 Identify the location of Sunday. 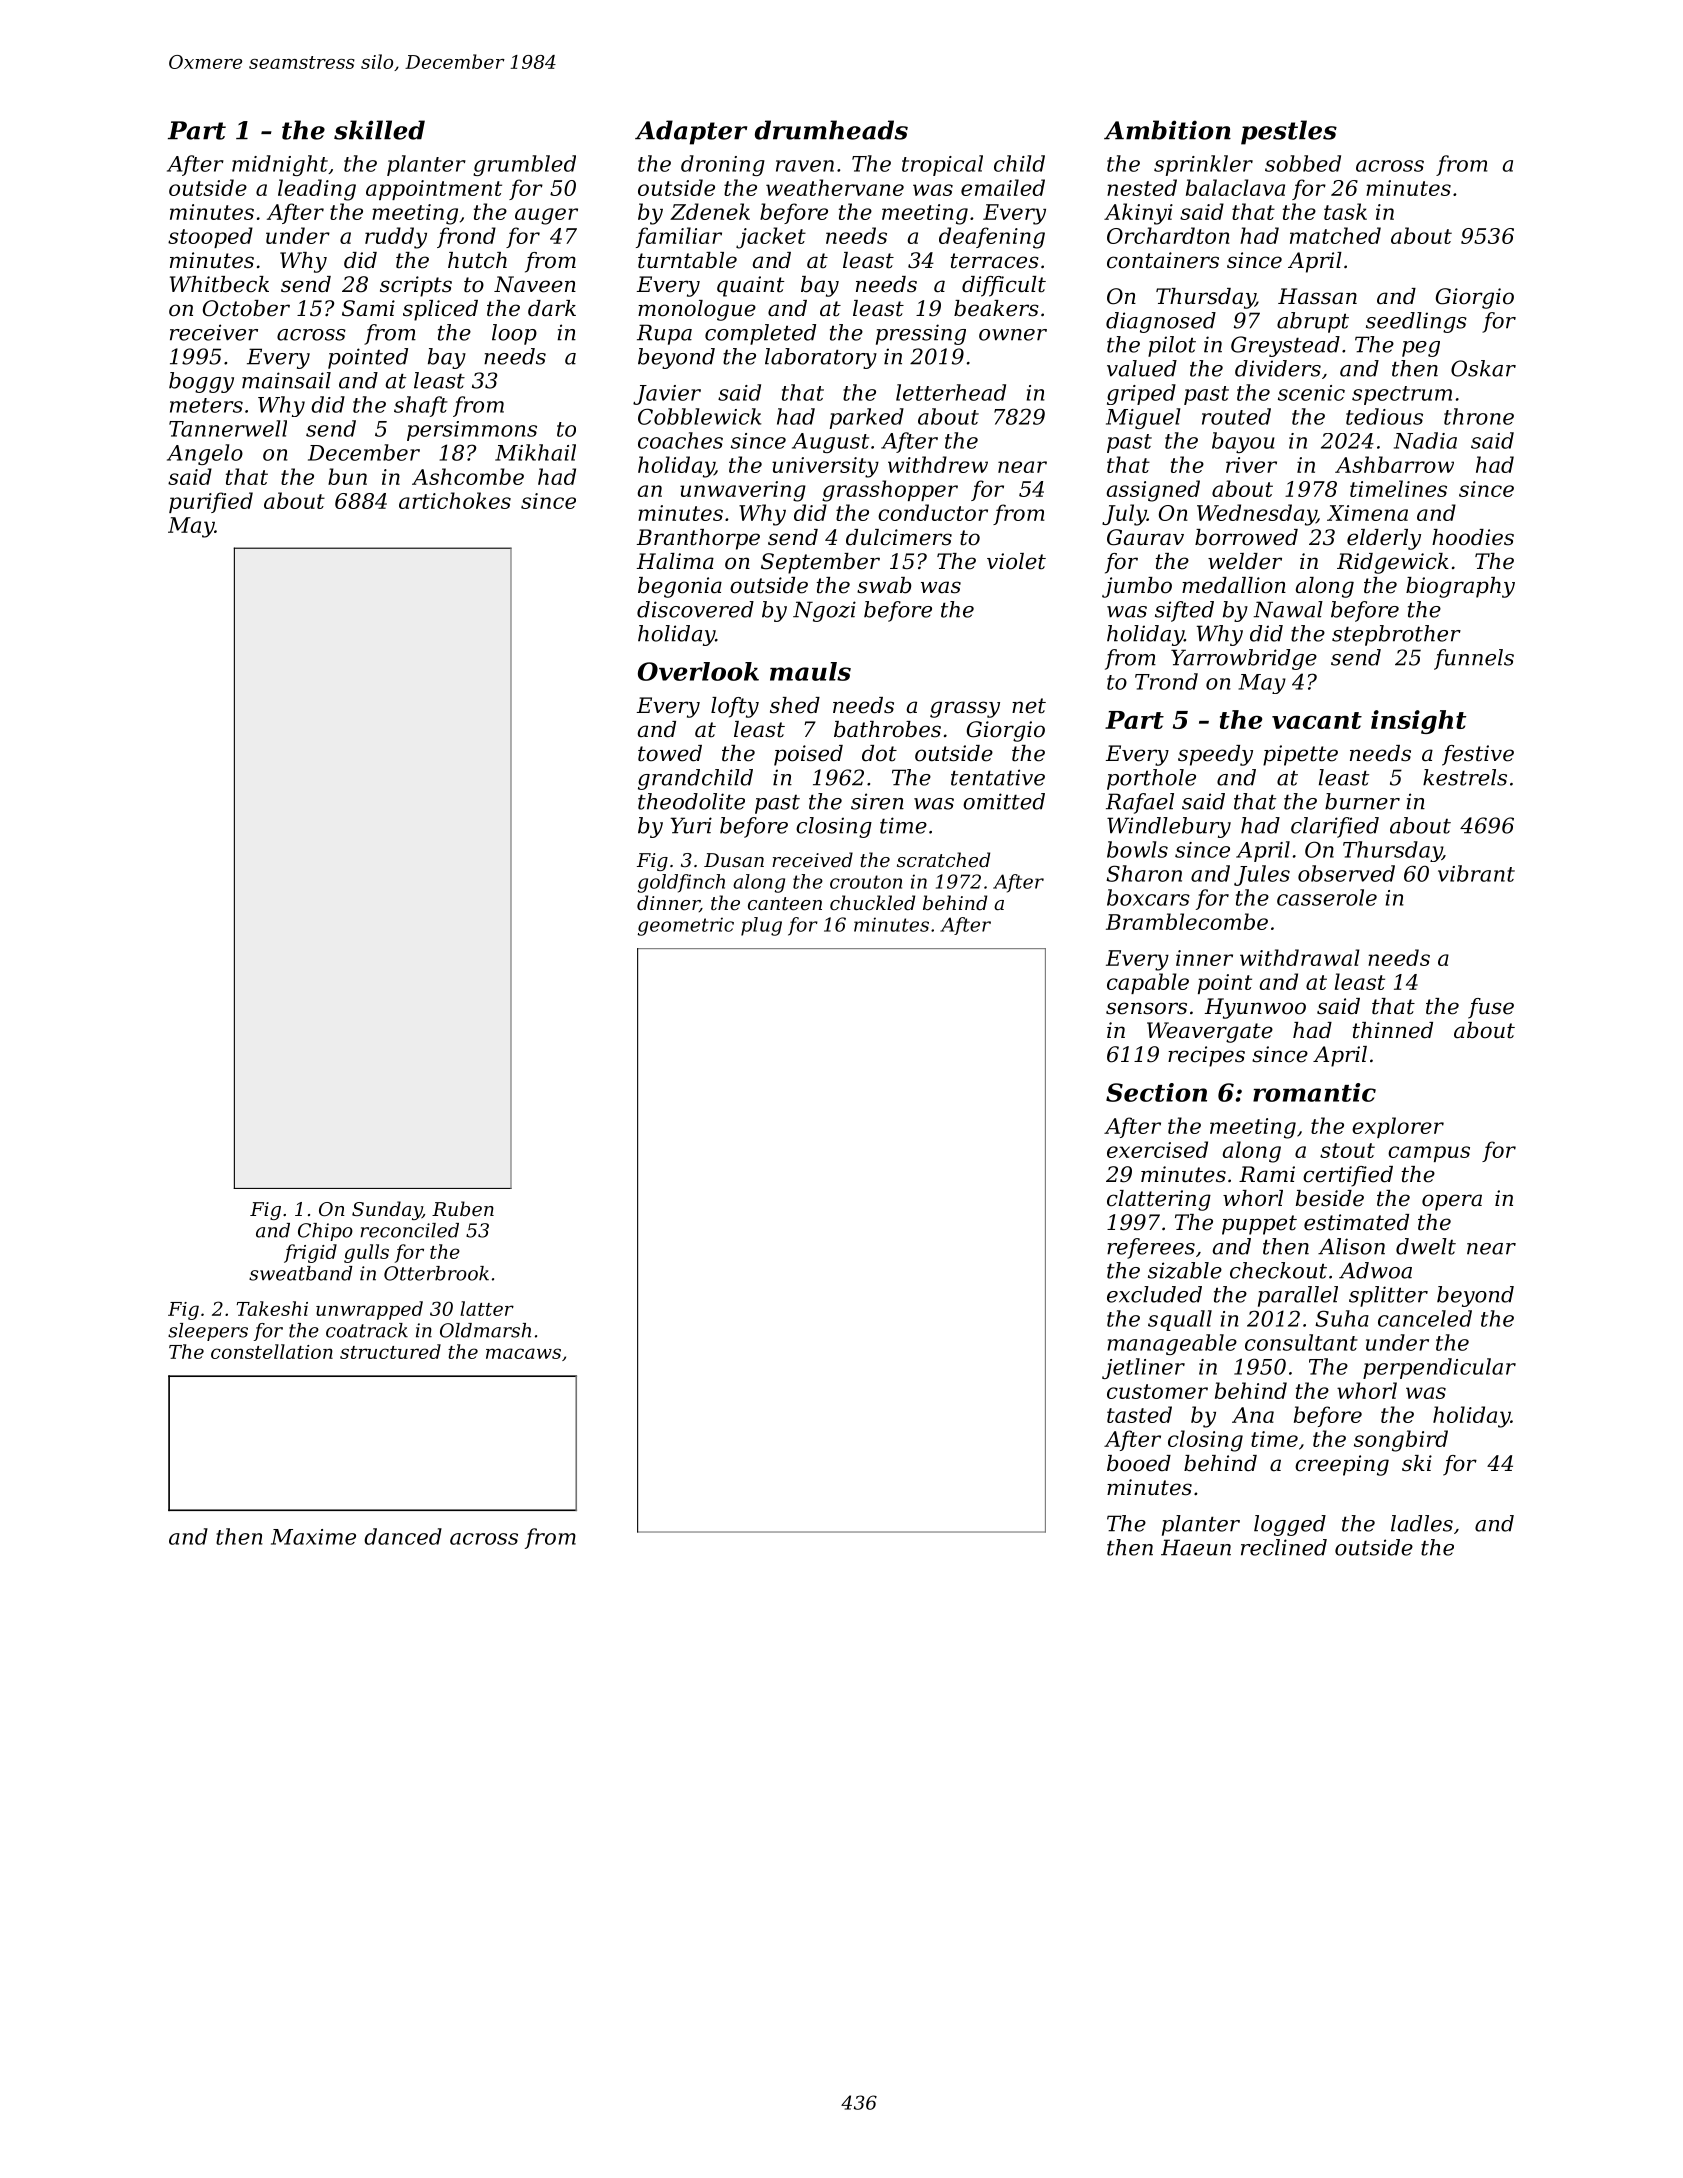
(387, 1210).
